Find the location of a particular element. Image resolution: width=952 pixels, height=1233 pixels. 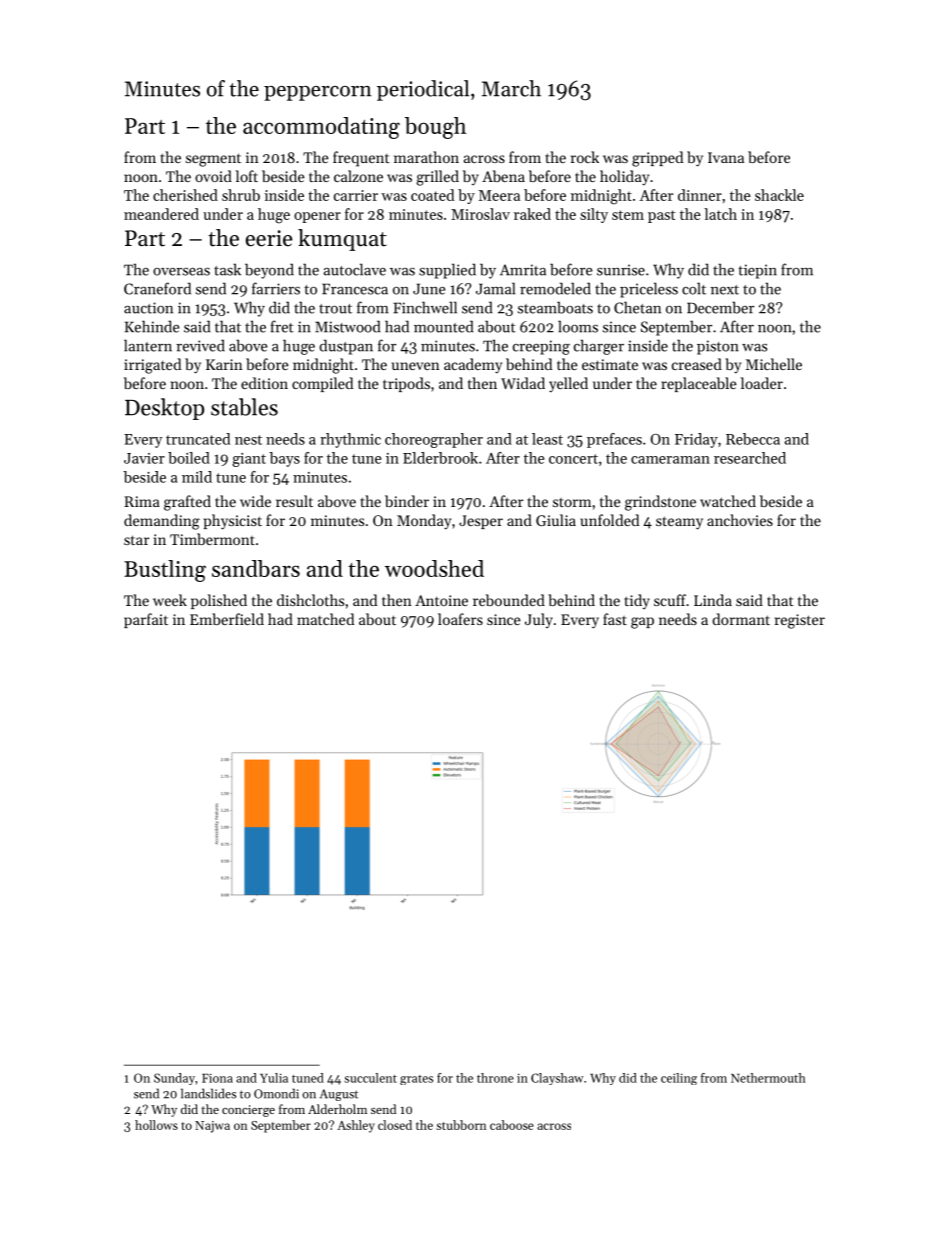

dormant is located at coordinates (741, 619).
